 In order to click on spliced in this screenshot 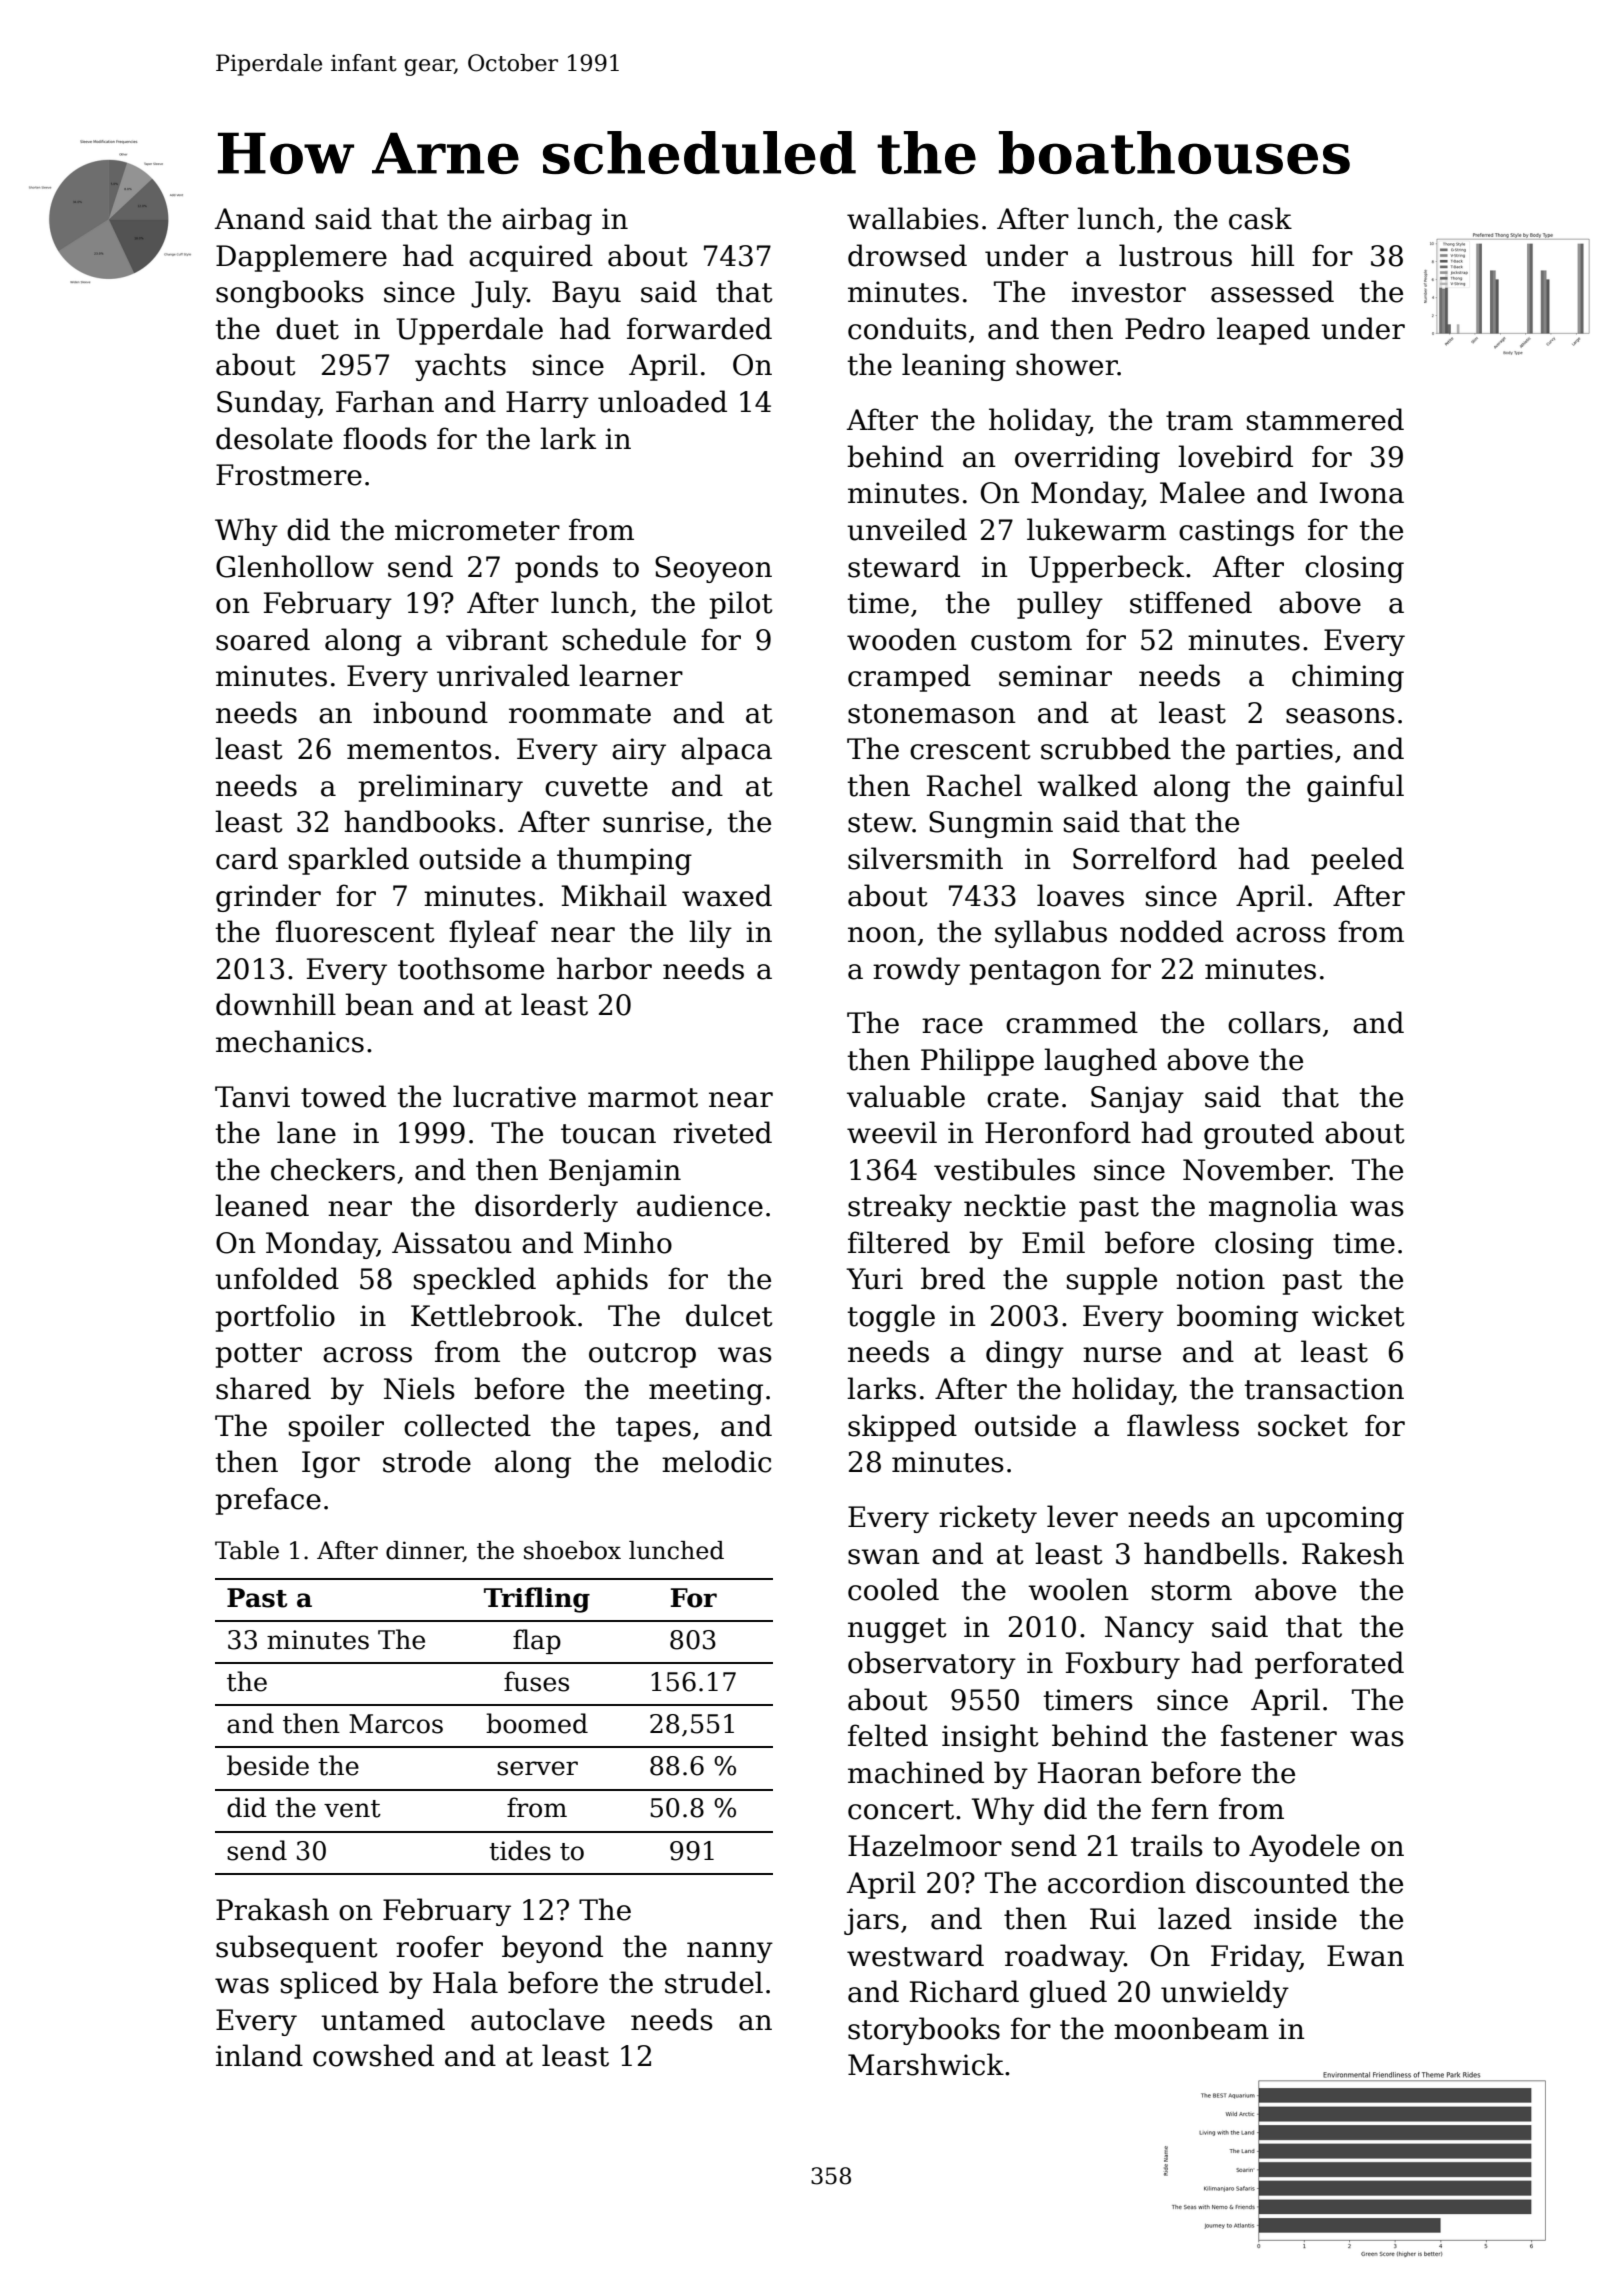, I will do `click(330, 1985)`.
